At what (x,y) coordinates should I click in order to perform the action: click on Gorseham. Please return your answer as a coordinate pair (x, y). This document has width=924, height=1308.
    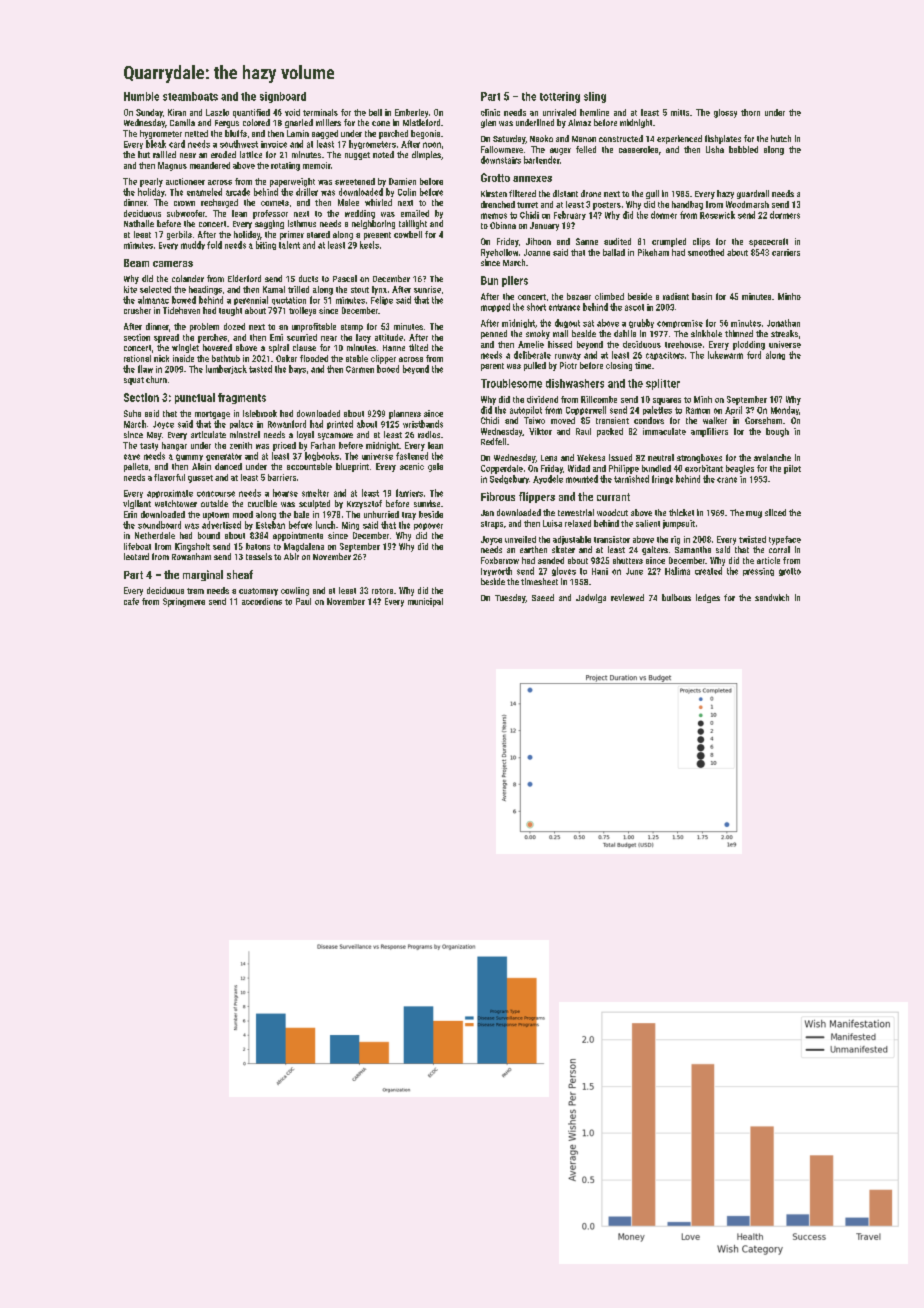
    Looking at the image, I should click on (763, 420).
